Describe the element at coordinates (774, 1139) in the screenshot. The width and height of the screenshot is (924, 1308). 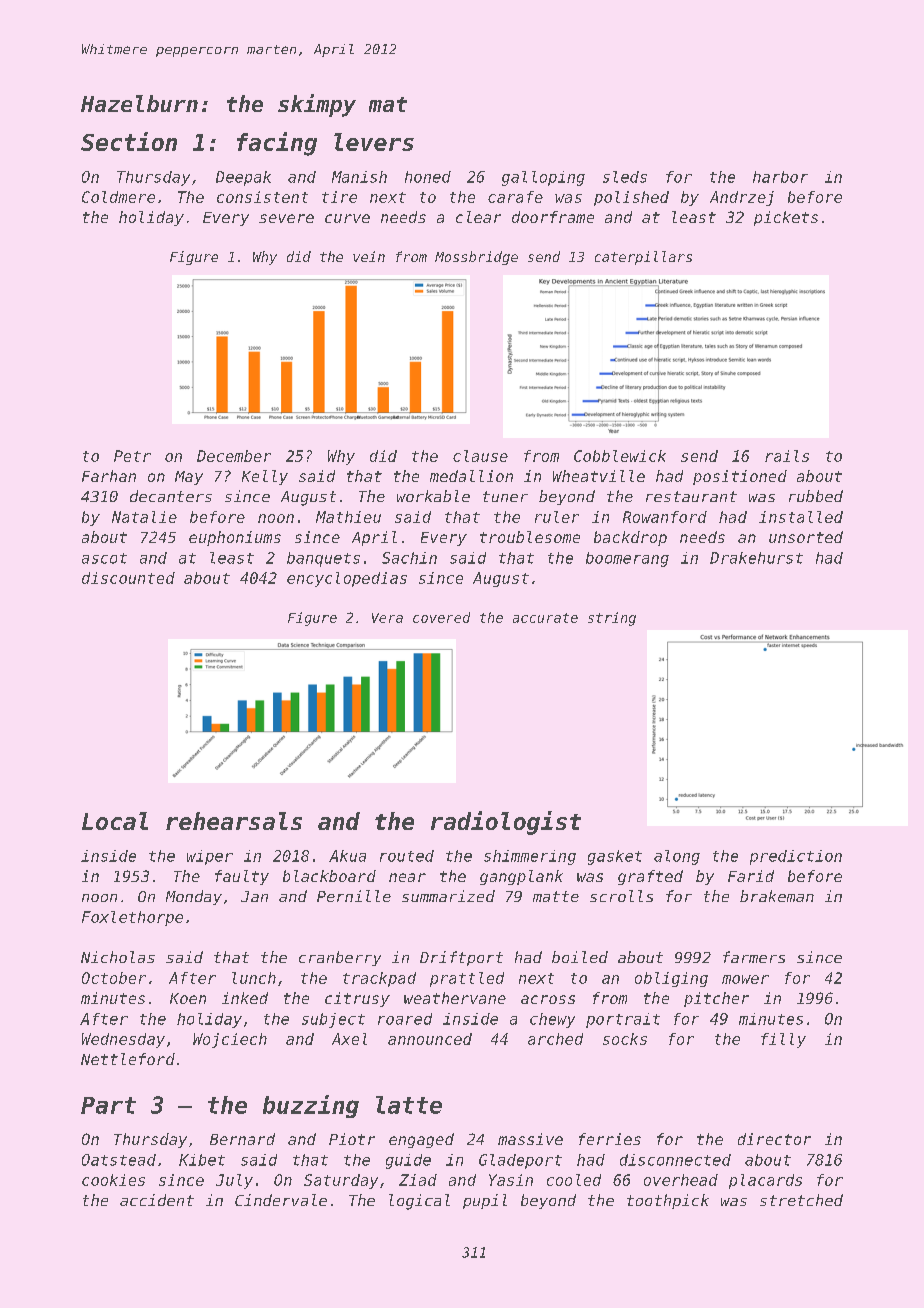
I see `director` at that location.
